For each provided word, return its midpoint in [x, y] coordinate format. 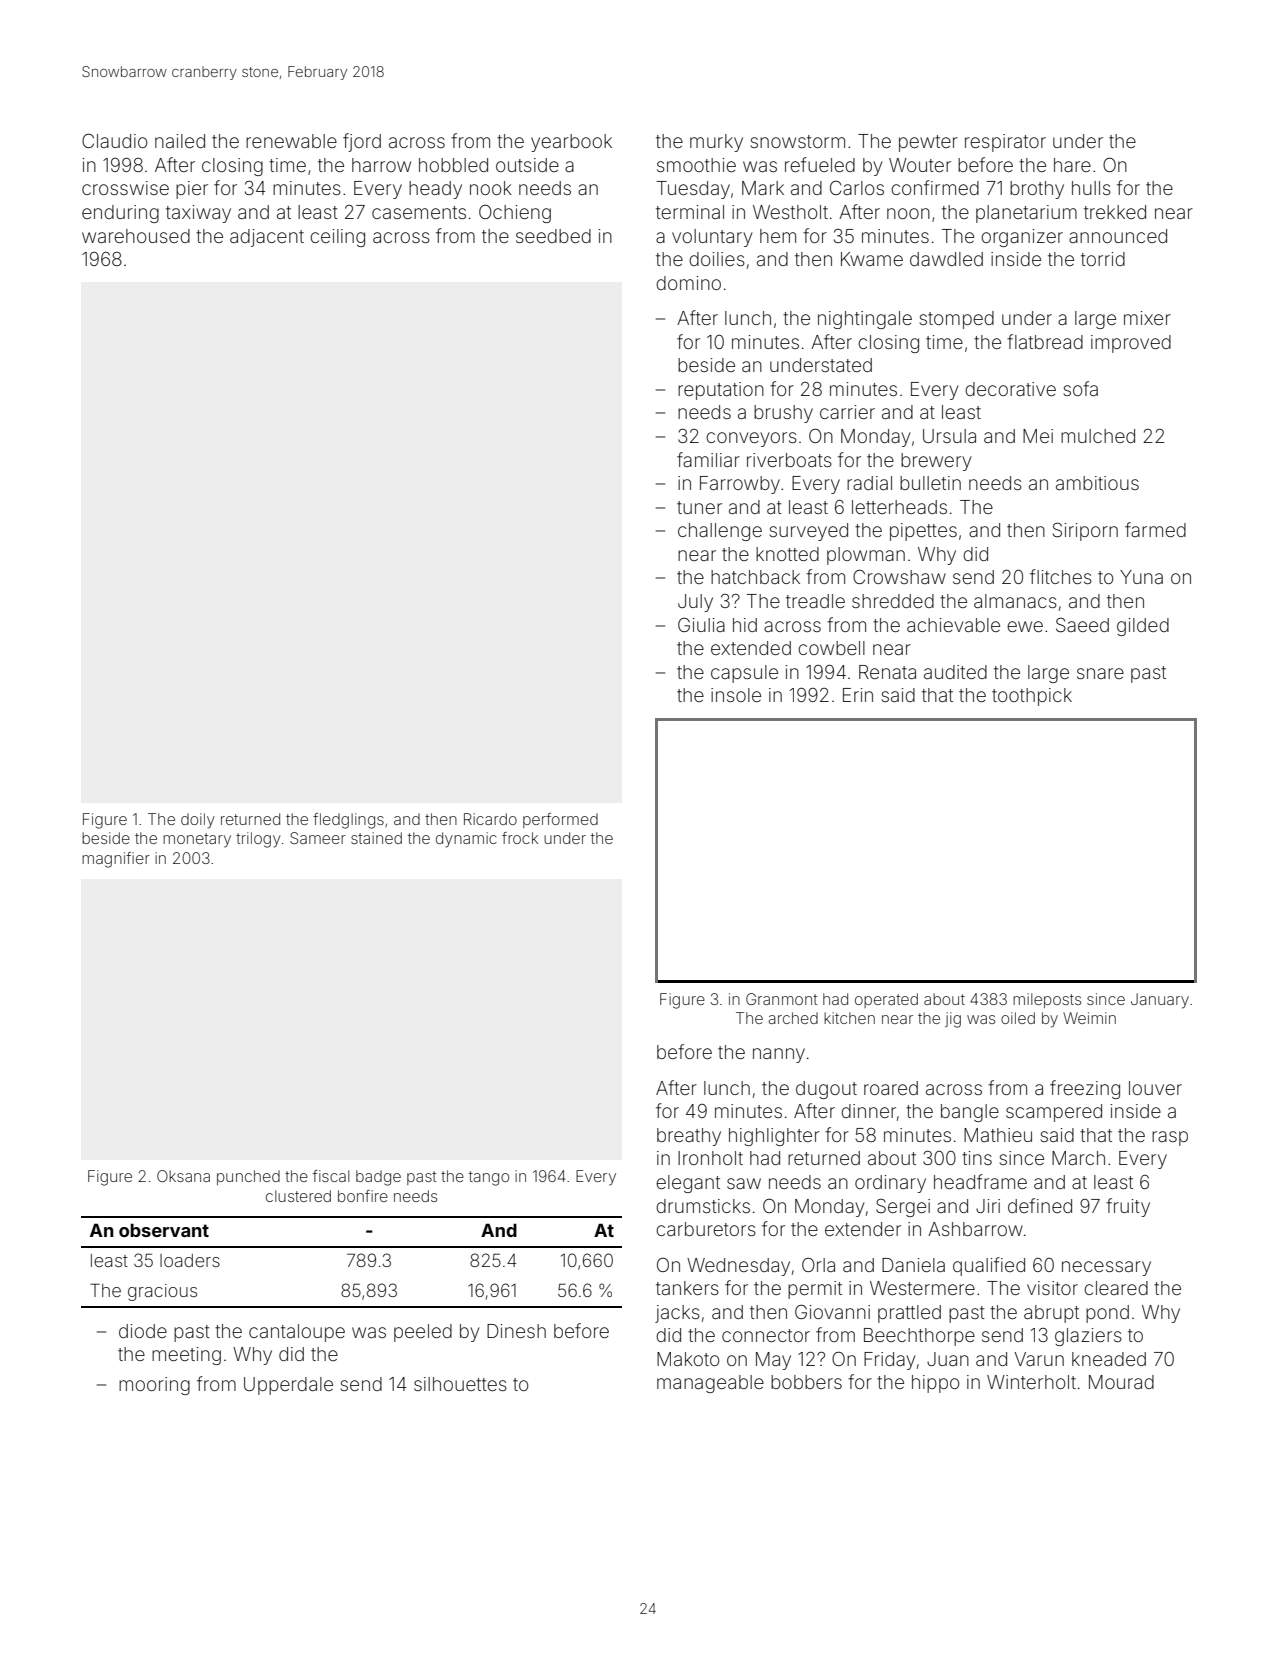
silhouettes [460, 1384]
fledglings [348, 821]
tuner [699, 507]
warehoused [136, 236]
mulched [1098, 436]
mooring [154, 1386]
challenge [720, 532]
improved [1131, 344]
